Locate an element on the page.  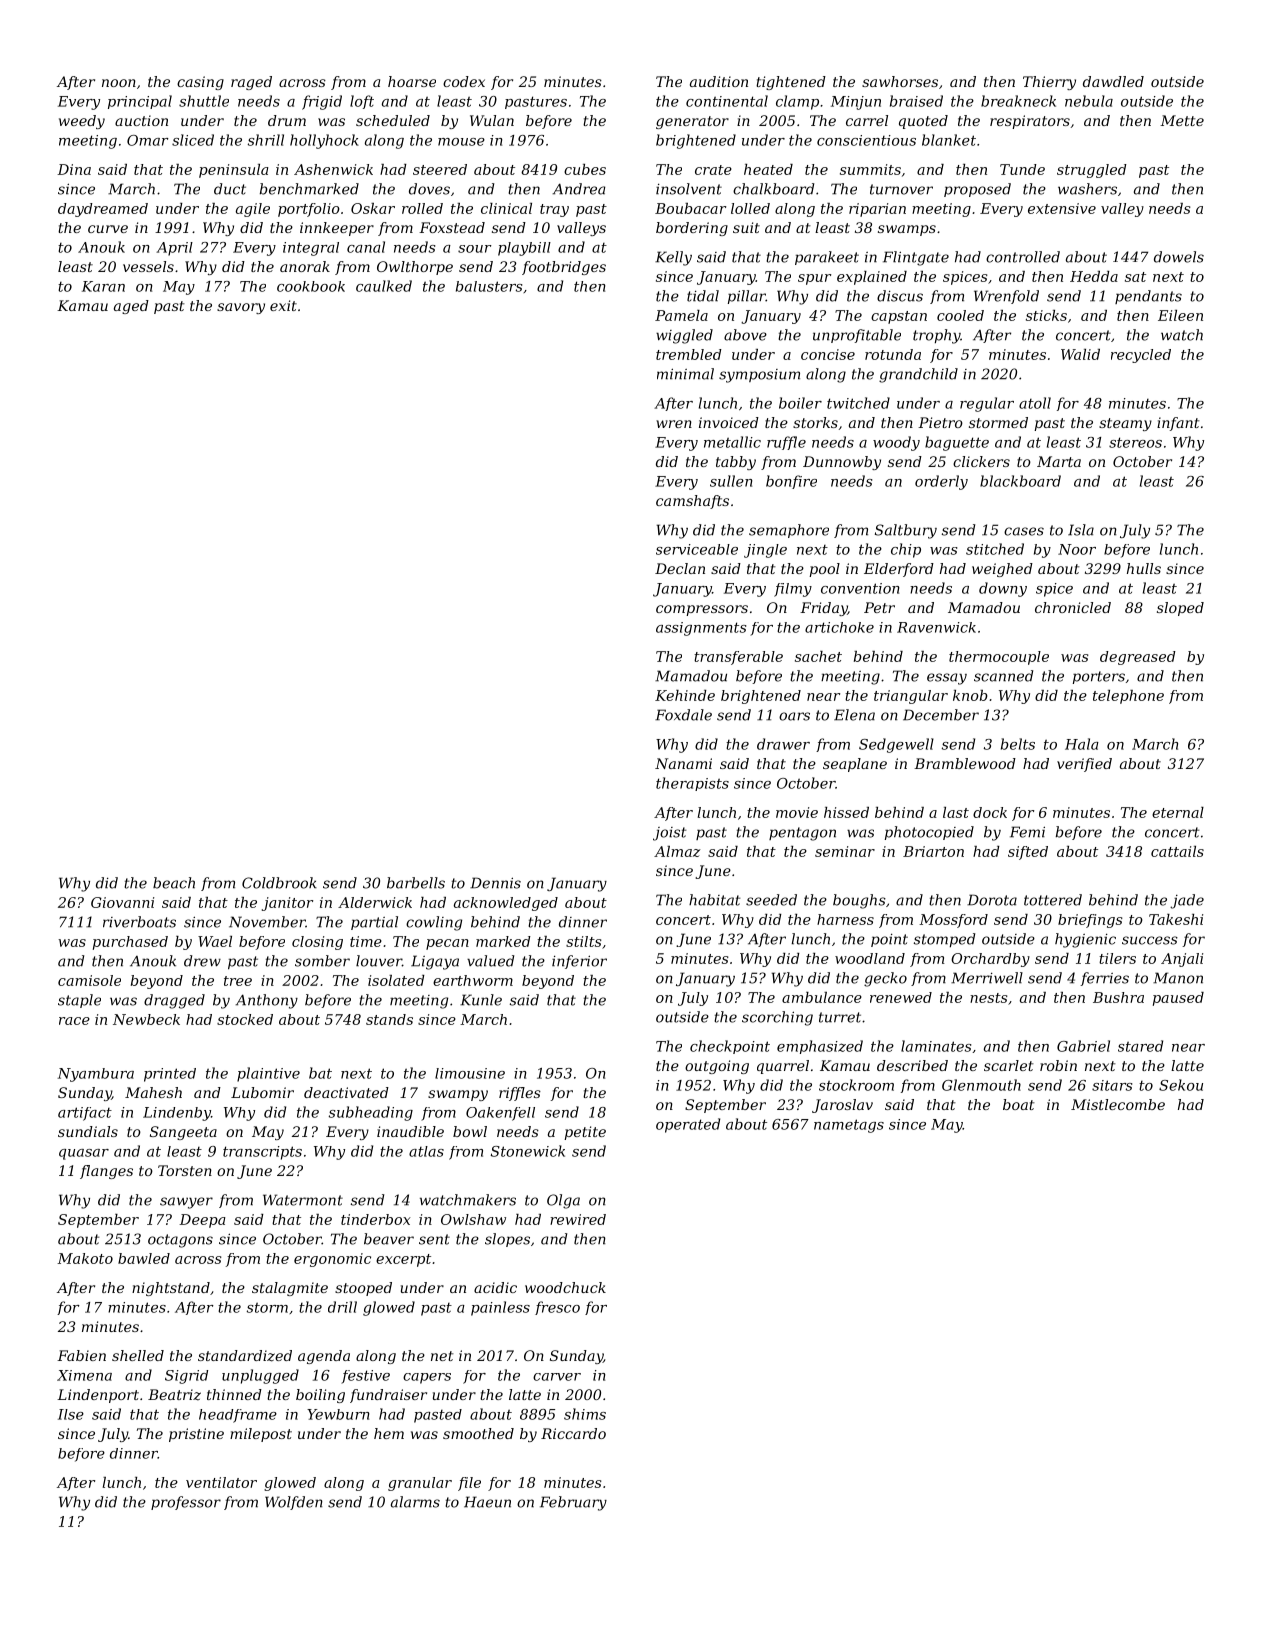
camshafts is located at coordinates (692, 502).
